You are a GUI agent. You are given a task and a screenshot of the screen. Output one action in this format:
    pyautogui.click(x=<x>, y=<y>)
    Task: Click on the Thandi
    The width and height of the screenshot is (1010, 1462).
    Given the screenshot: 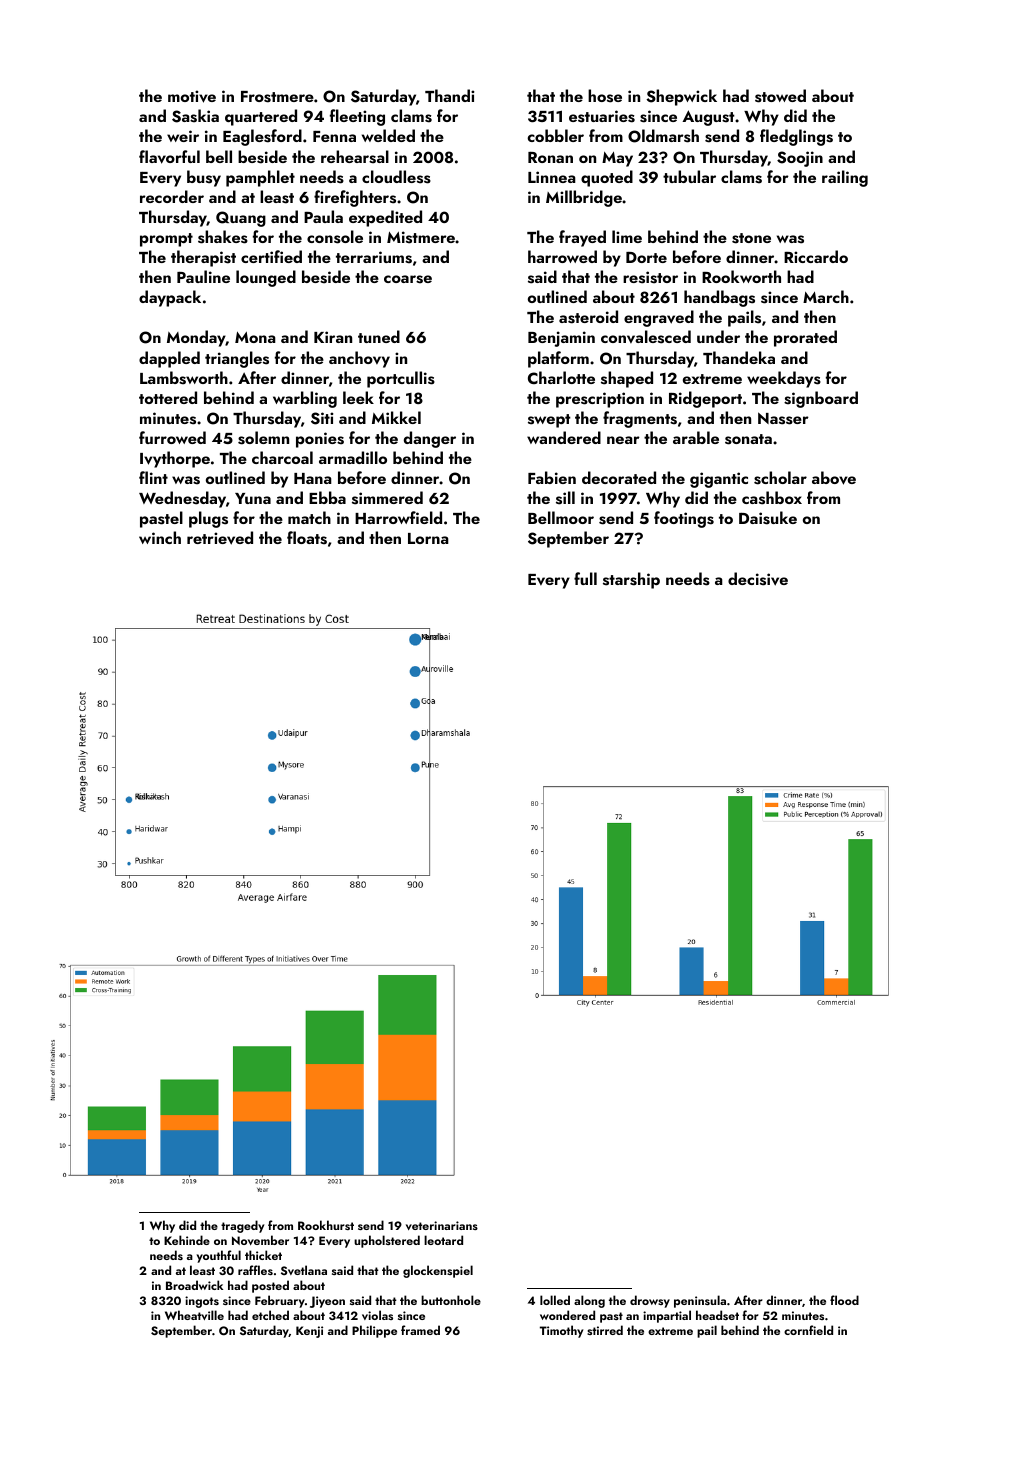 What is the action you would take?
    pyautogui.click(x=449, y=95)
